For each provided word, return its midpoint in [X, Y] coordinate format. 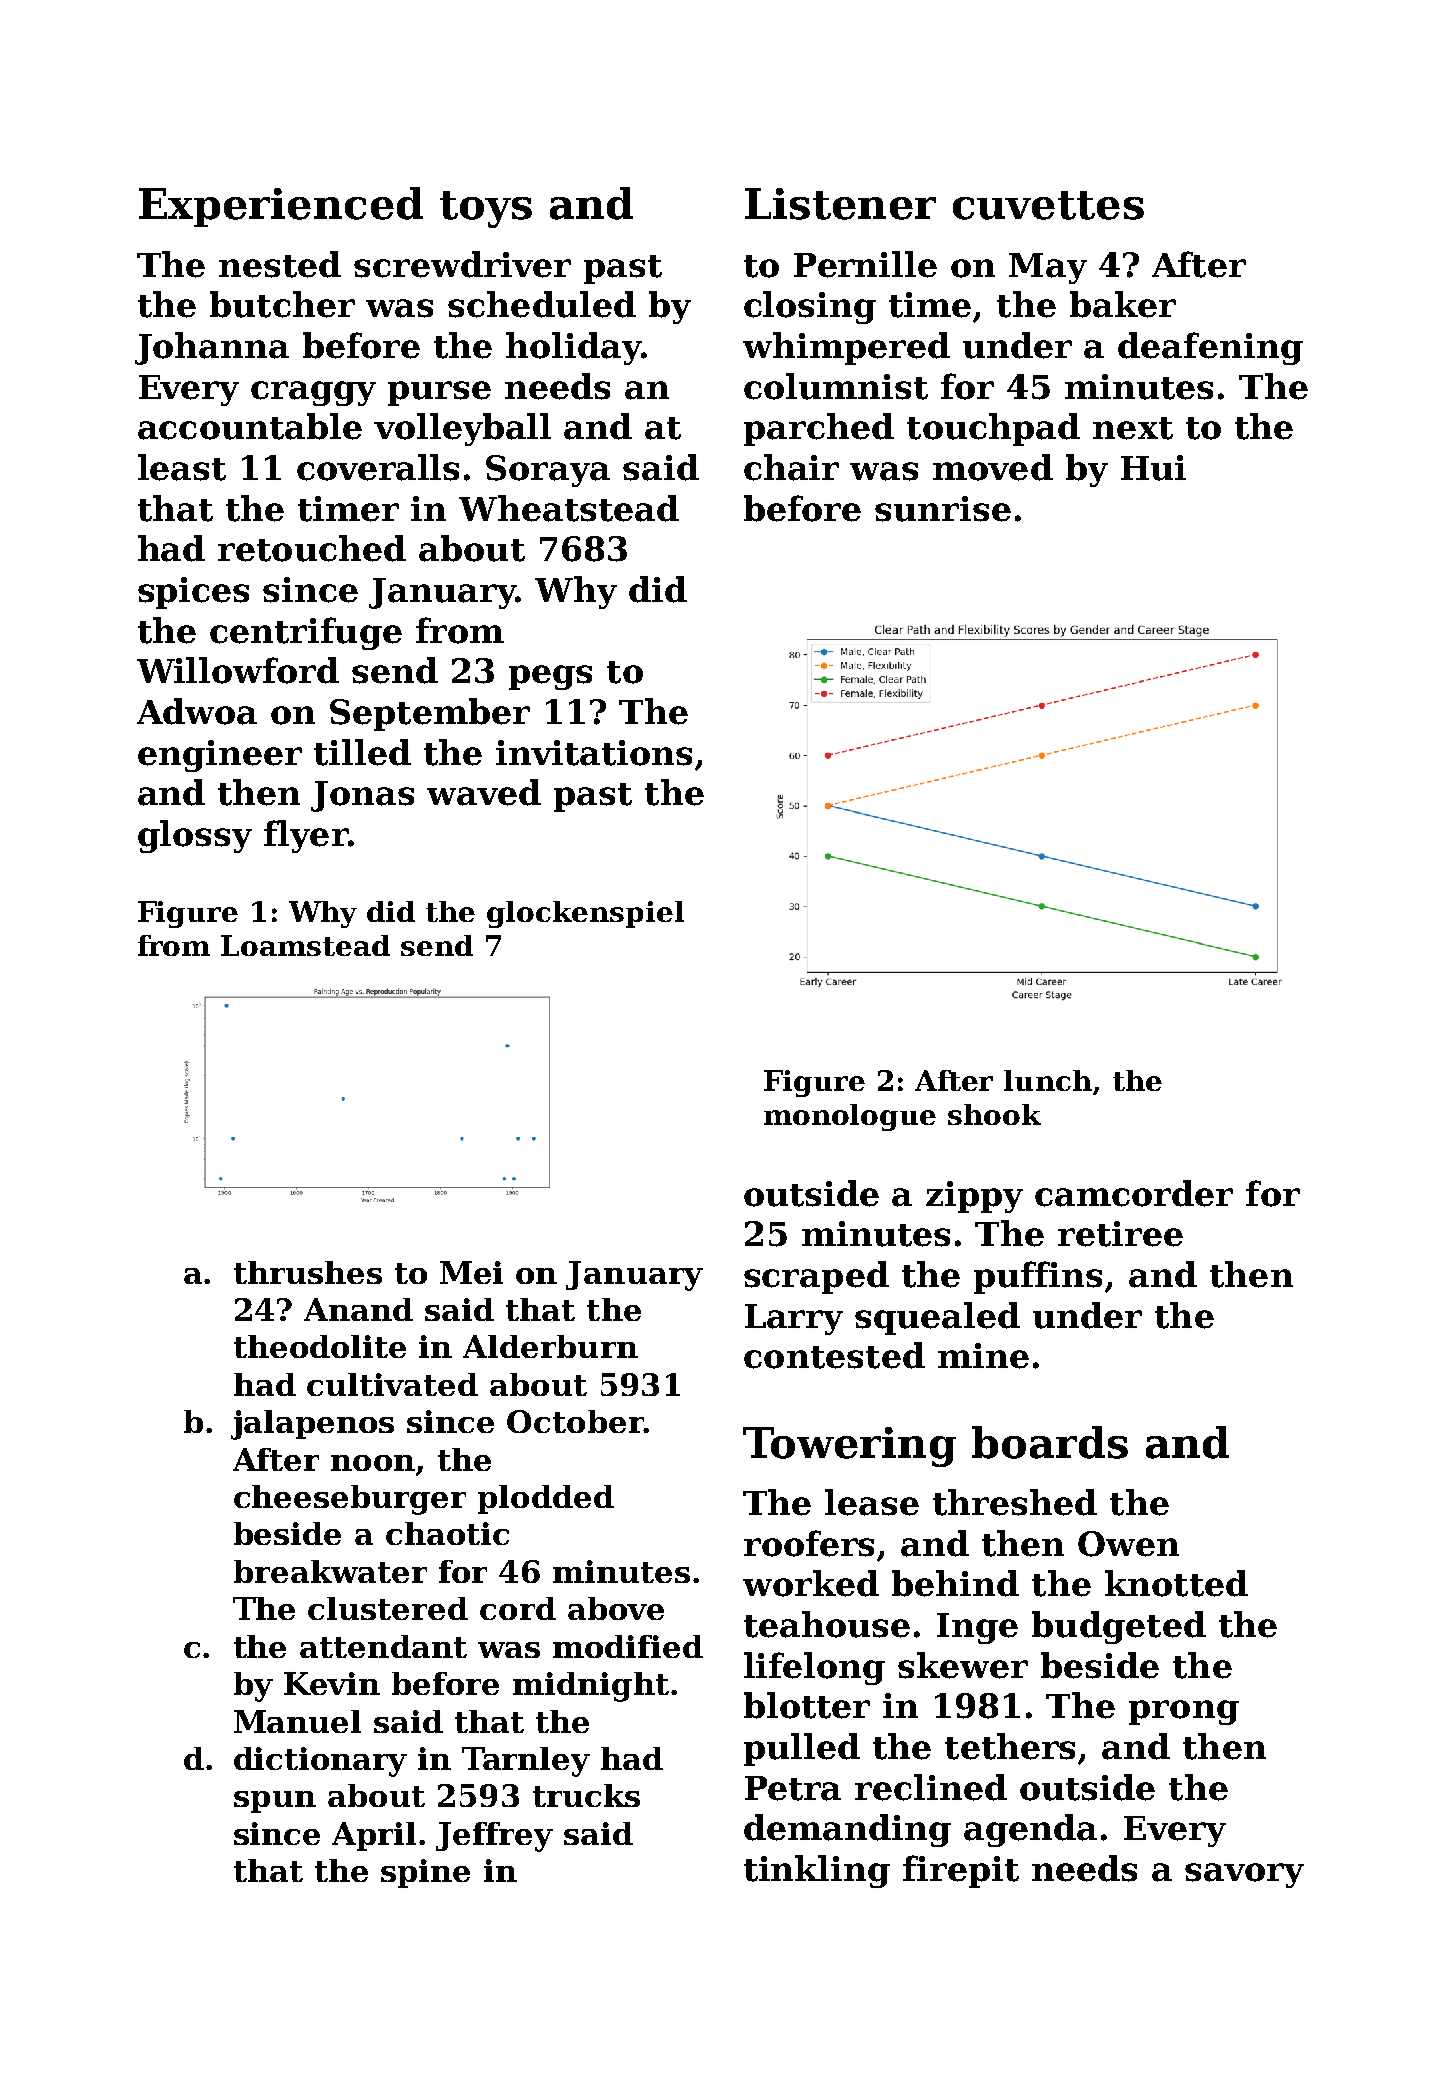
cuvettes [1048, 205]
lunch [1048, 1080]
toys [486, 209]
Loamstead [305, 945]
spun [275, 1802]
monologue [850, 1117]
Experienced [281, 207]
